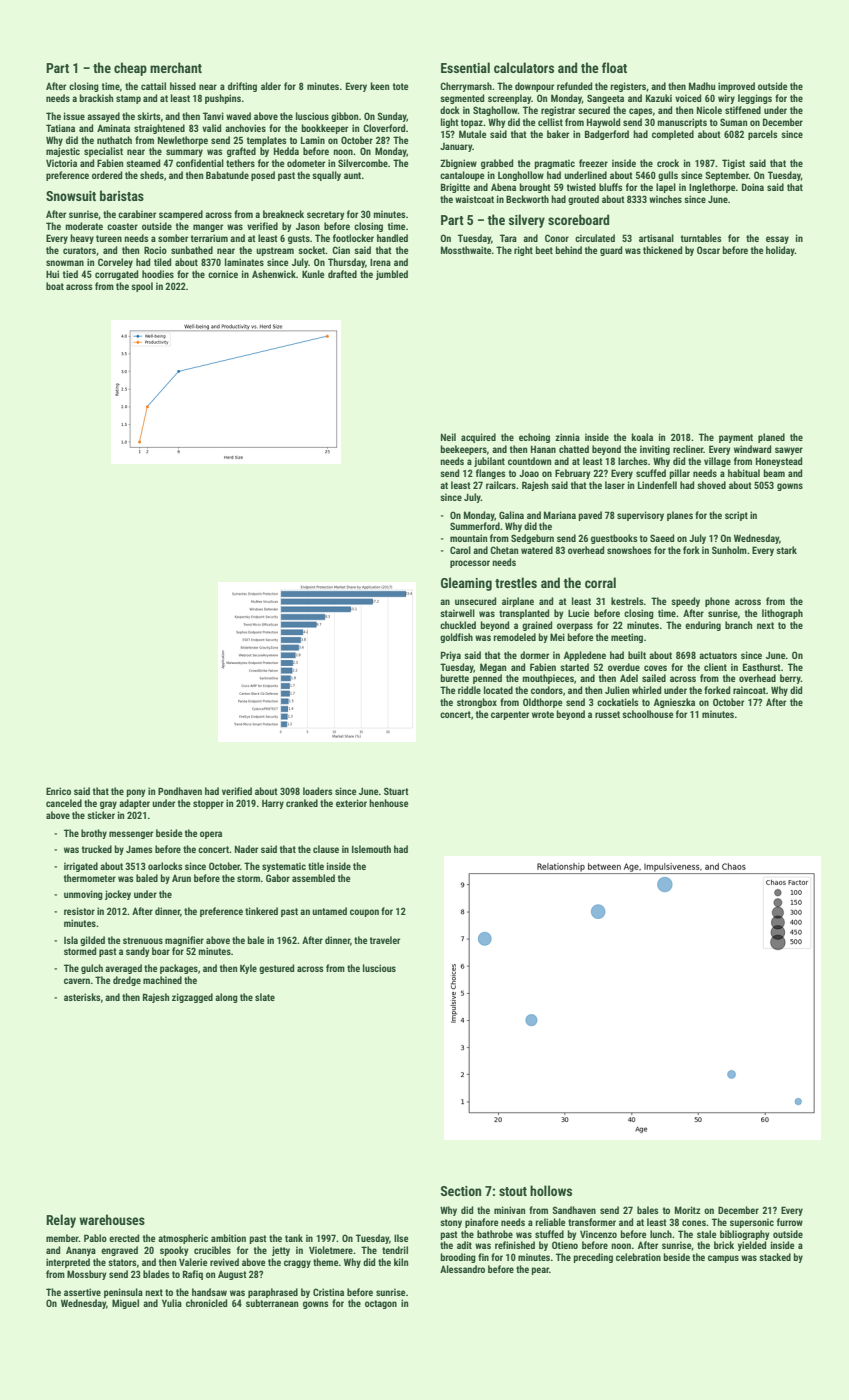  What do you see at coordinates (455, 188) in the screenshot?
I see `Brigitte` at bounding box center [455, 188].
